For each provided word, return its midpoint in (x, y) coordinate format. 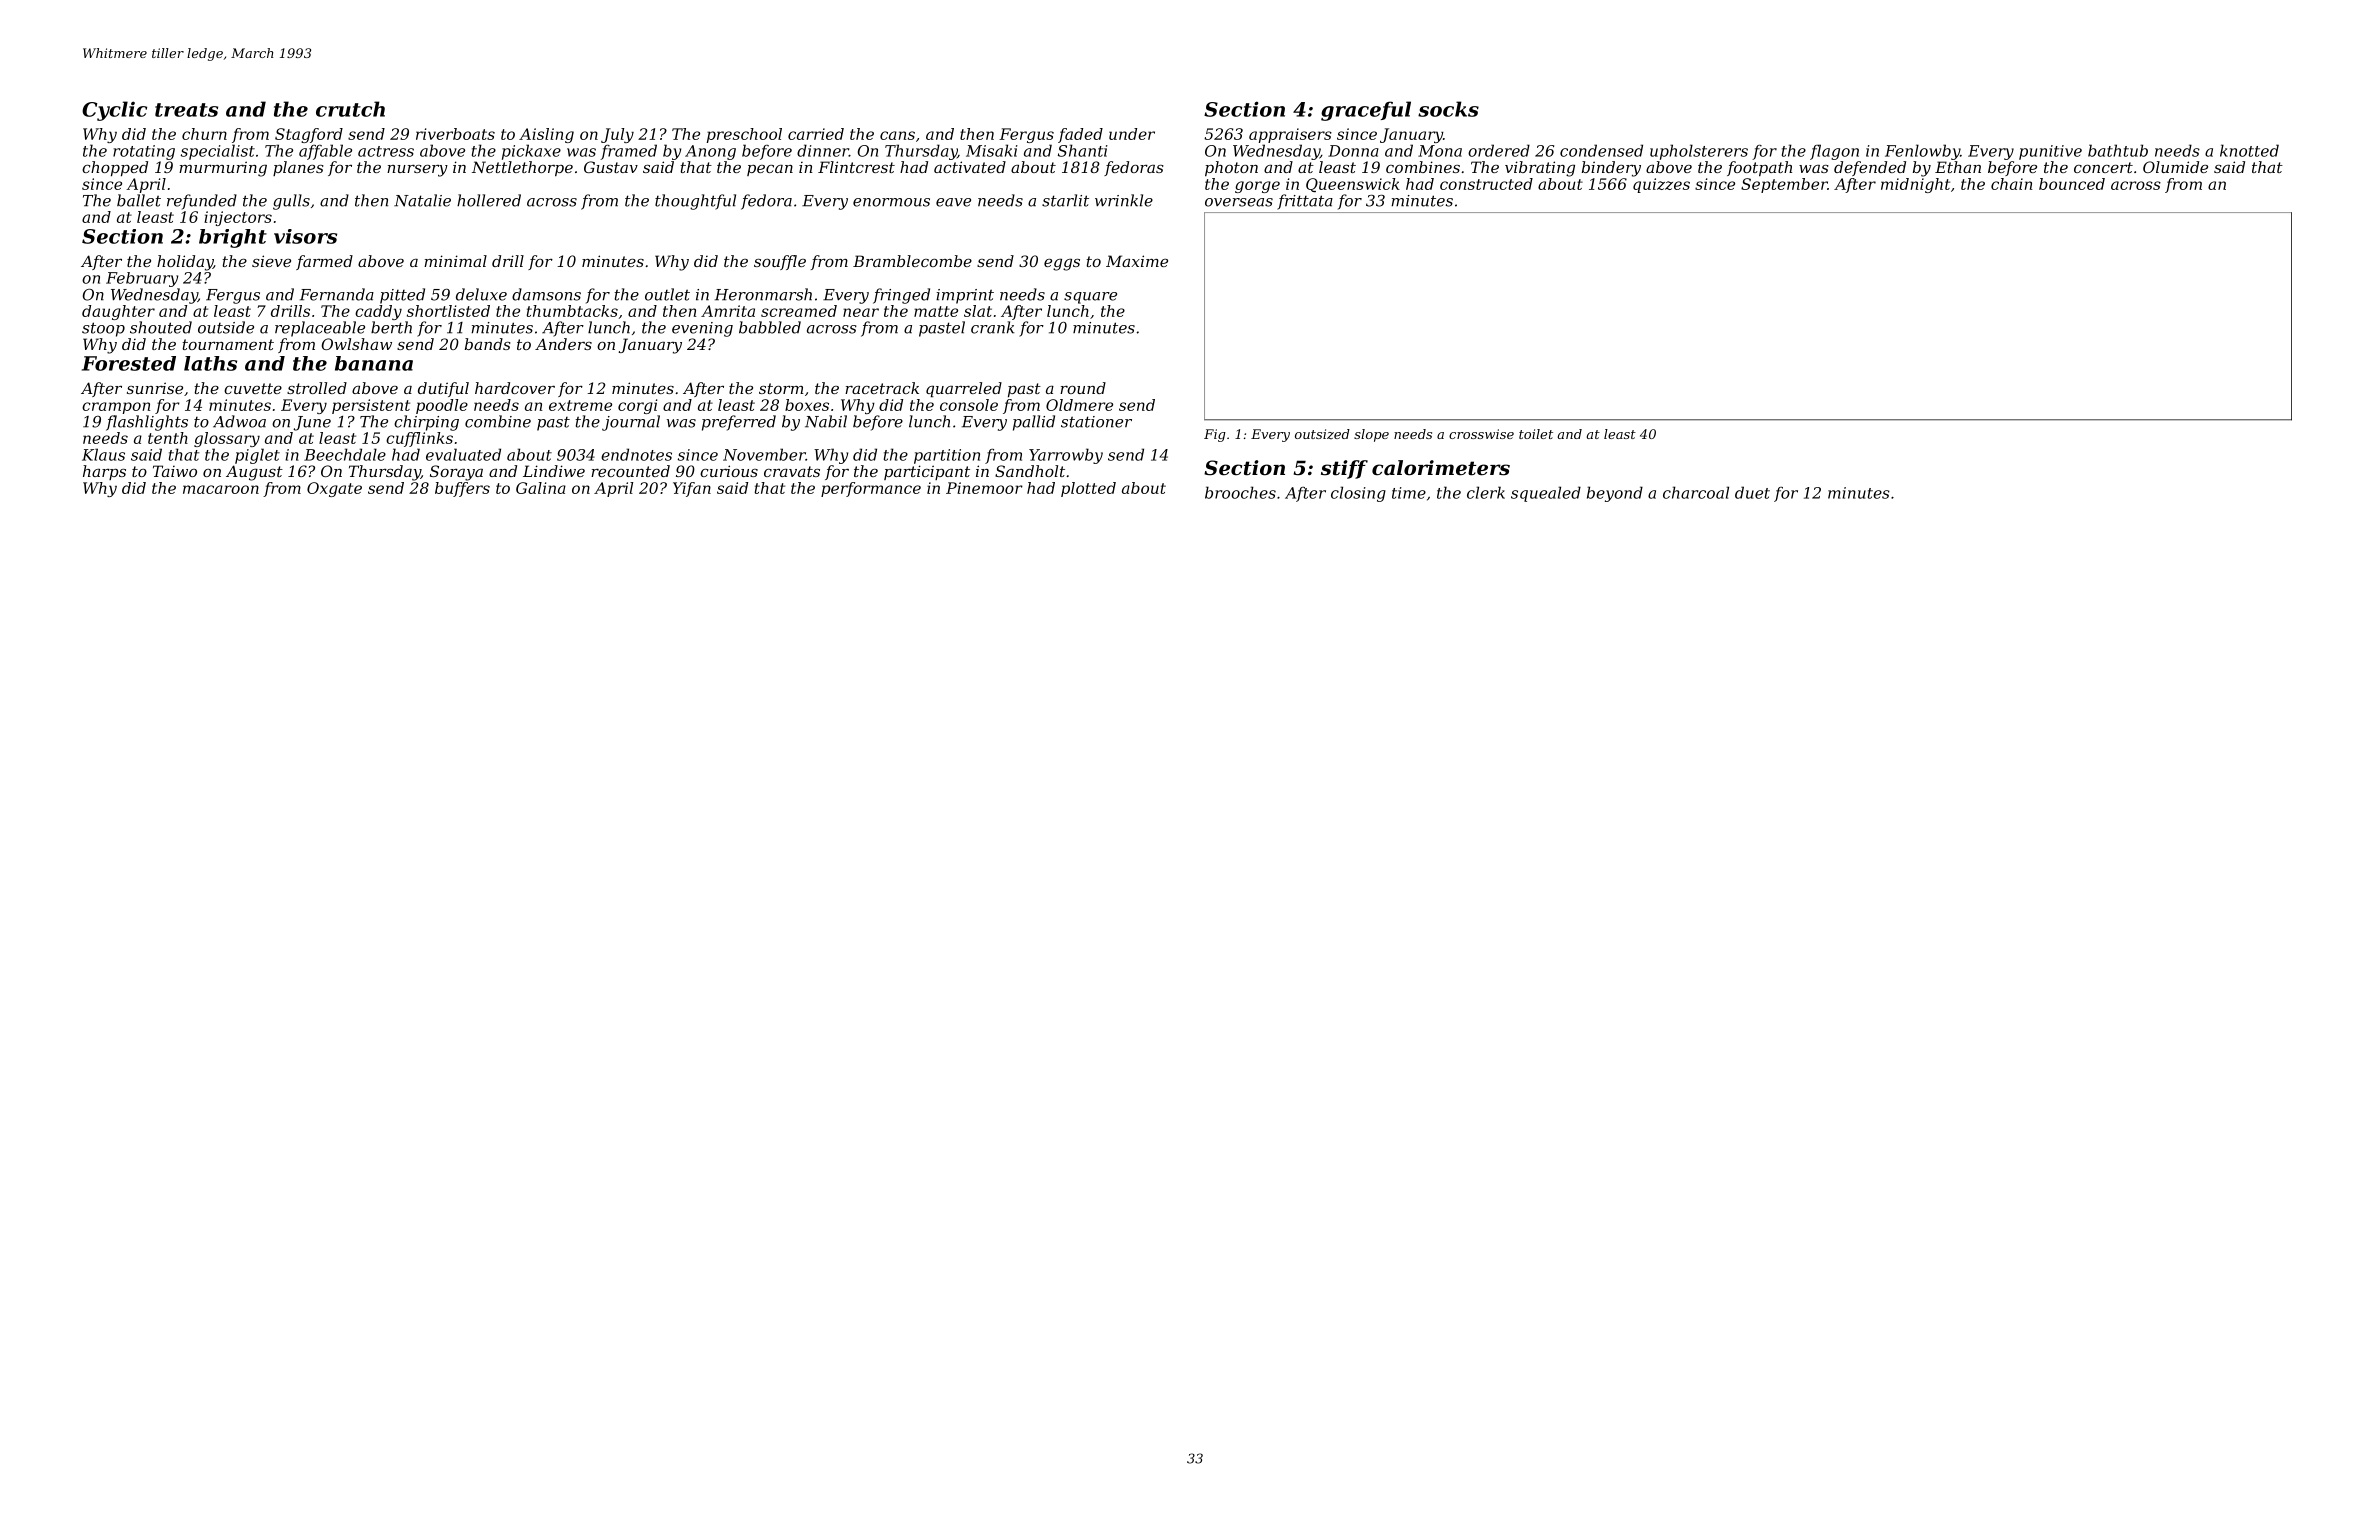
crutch (350, 109)
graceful (1366, 111)
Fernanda (337, 294)
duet (1752, 492)
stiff (1344, 469)
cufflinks (419, 439)
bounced (2072, 184)
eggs (1062, 264)
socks (1448, 109)
